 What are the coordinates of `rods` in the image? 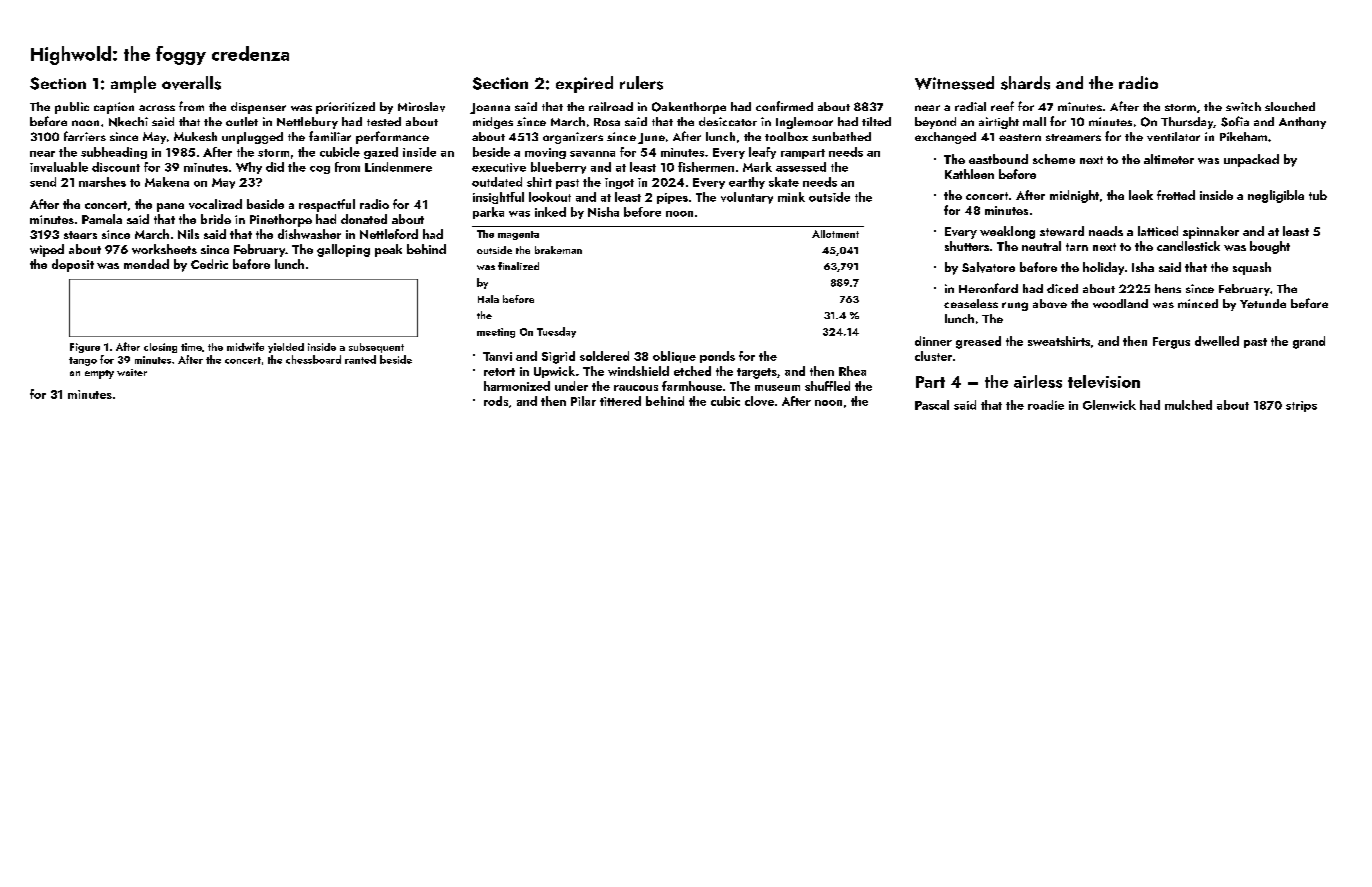 It's located at (496, 401).
